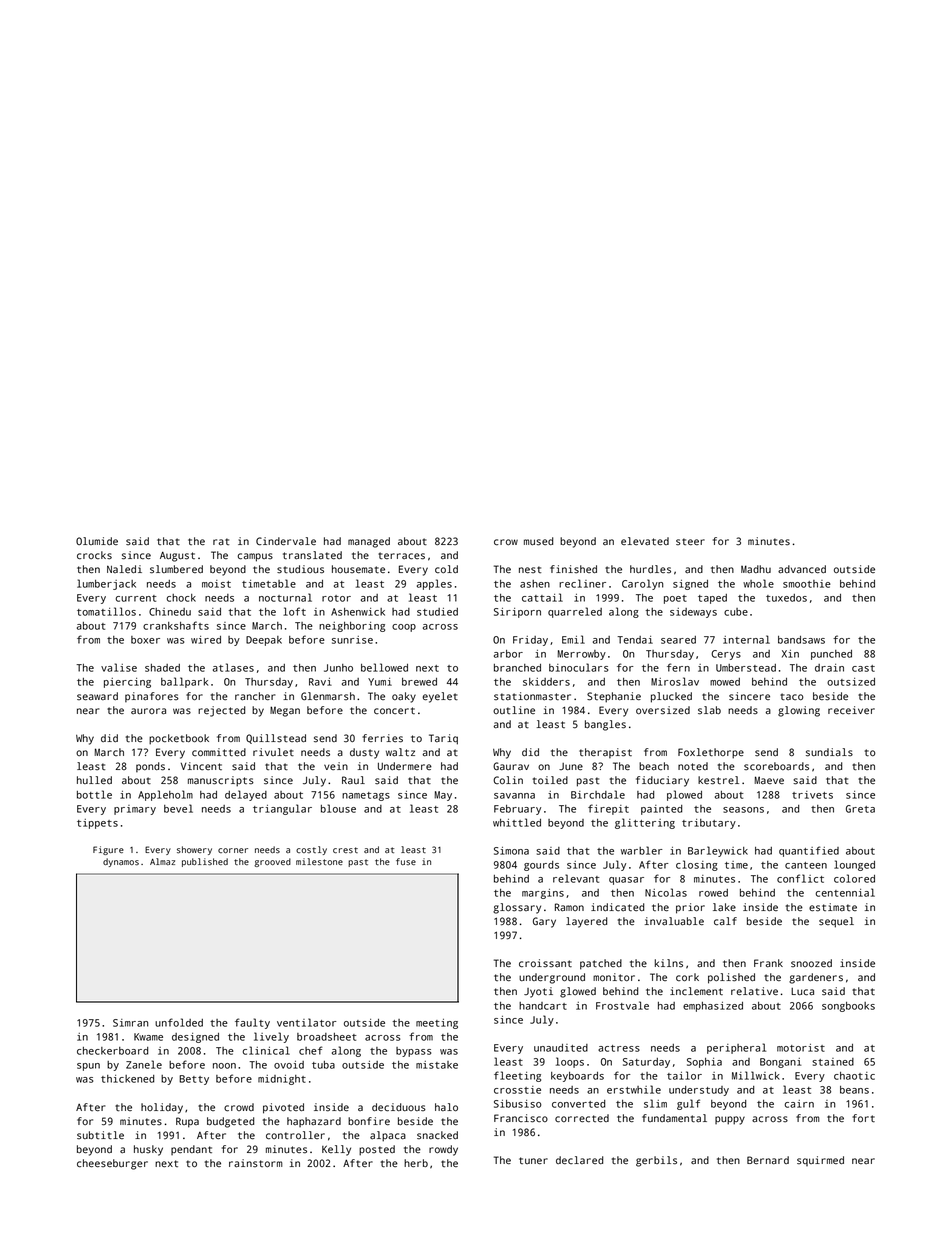 The image size is (952, 1233). What do you see at coordinates (187, 1122) in the image?
I see `Rupa` at bounding box center [187, 1122].
